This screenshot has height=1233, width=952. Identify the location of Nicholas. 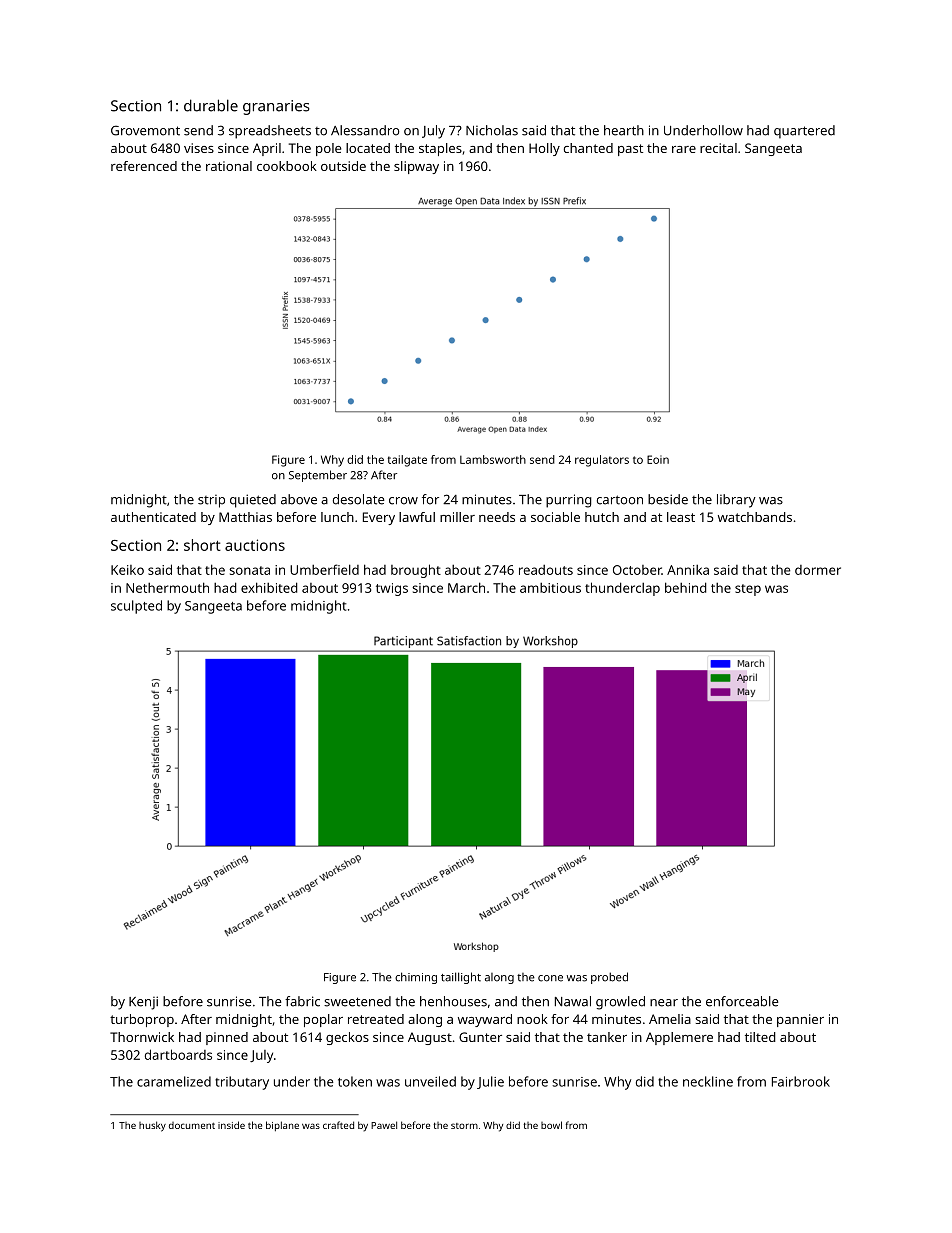
(492, 130).
